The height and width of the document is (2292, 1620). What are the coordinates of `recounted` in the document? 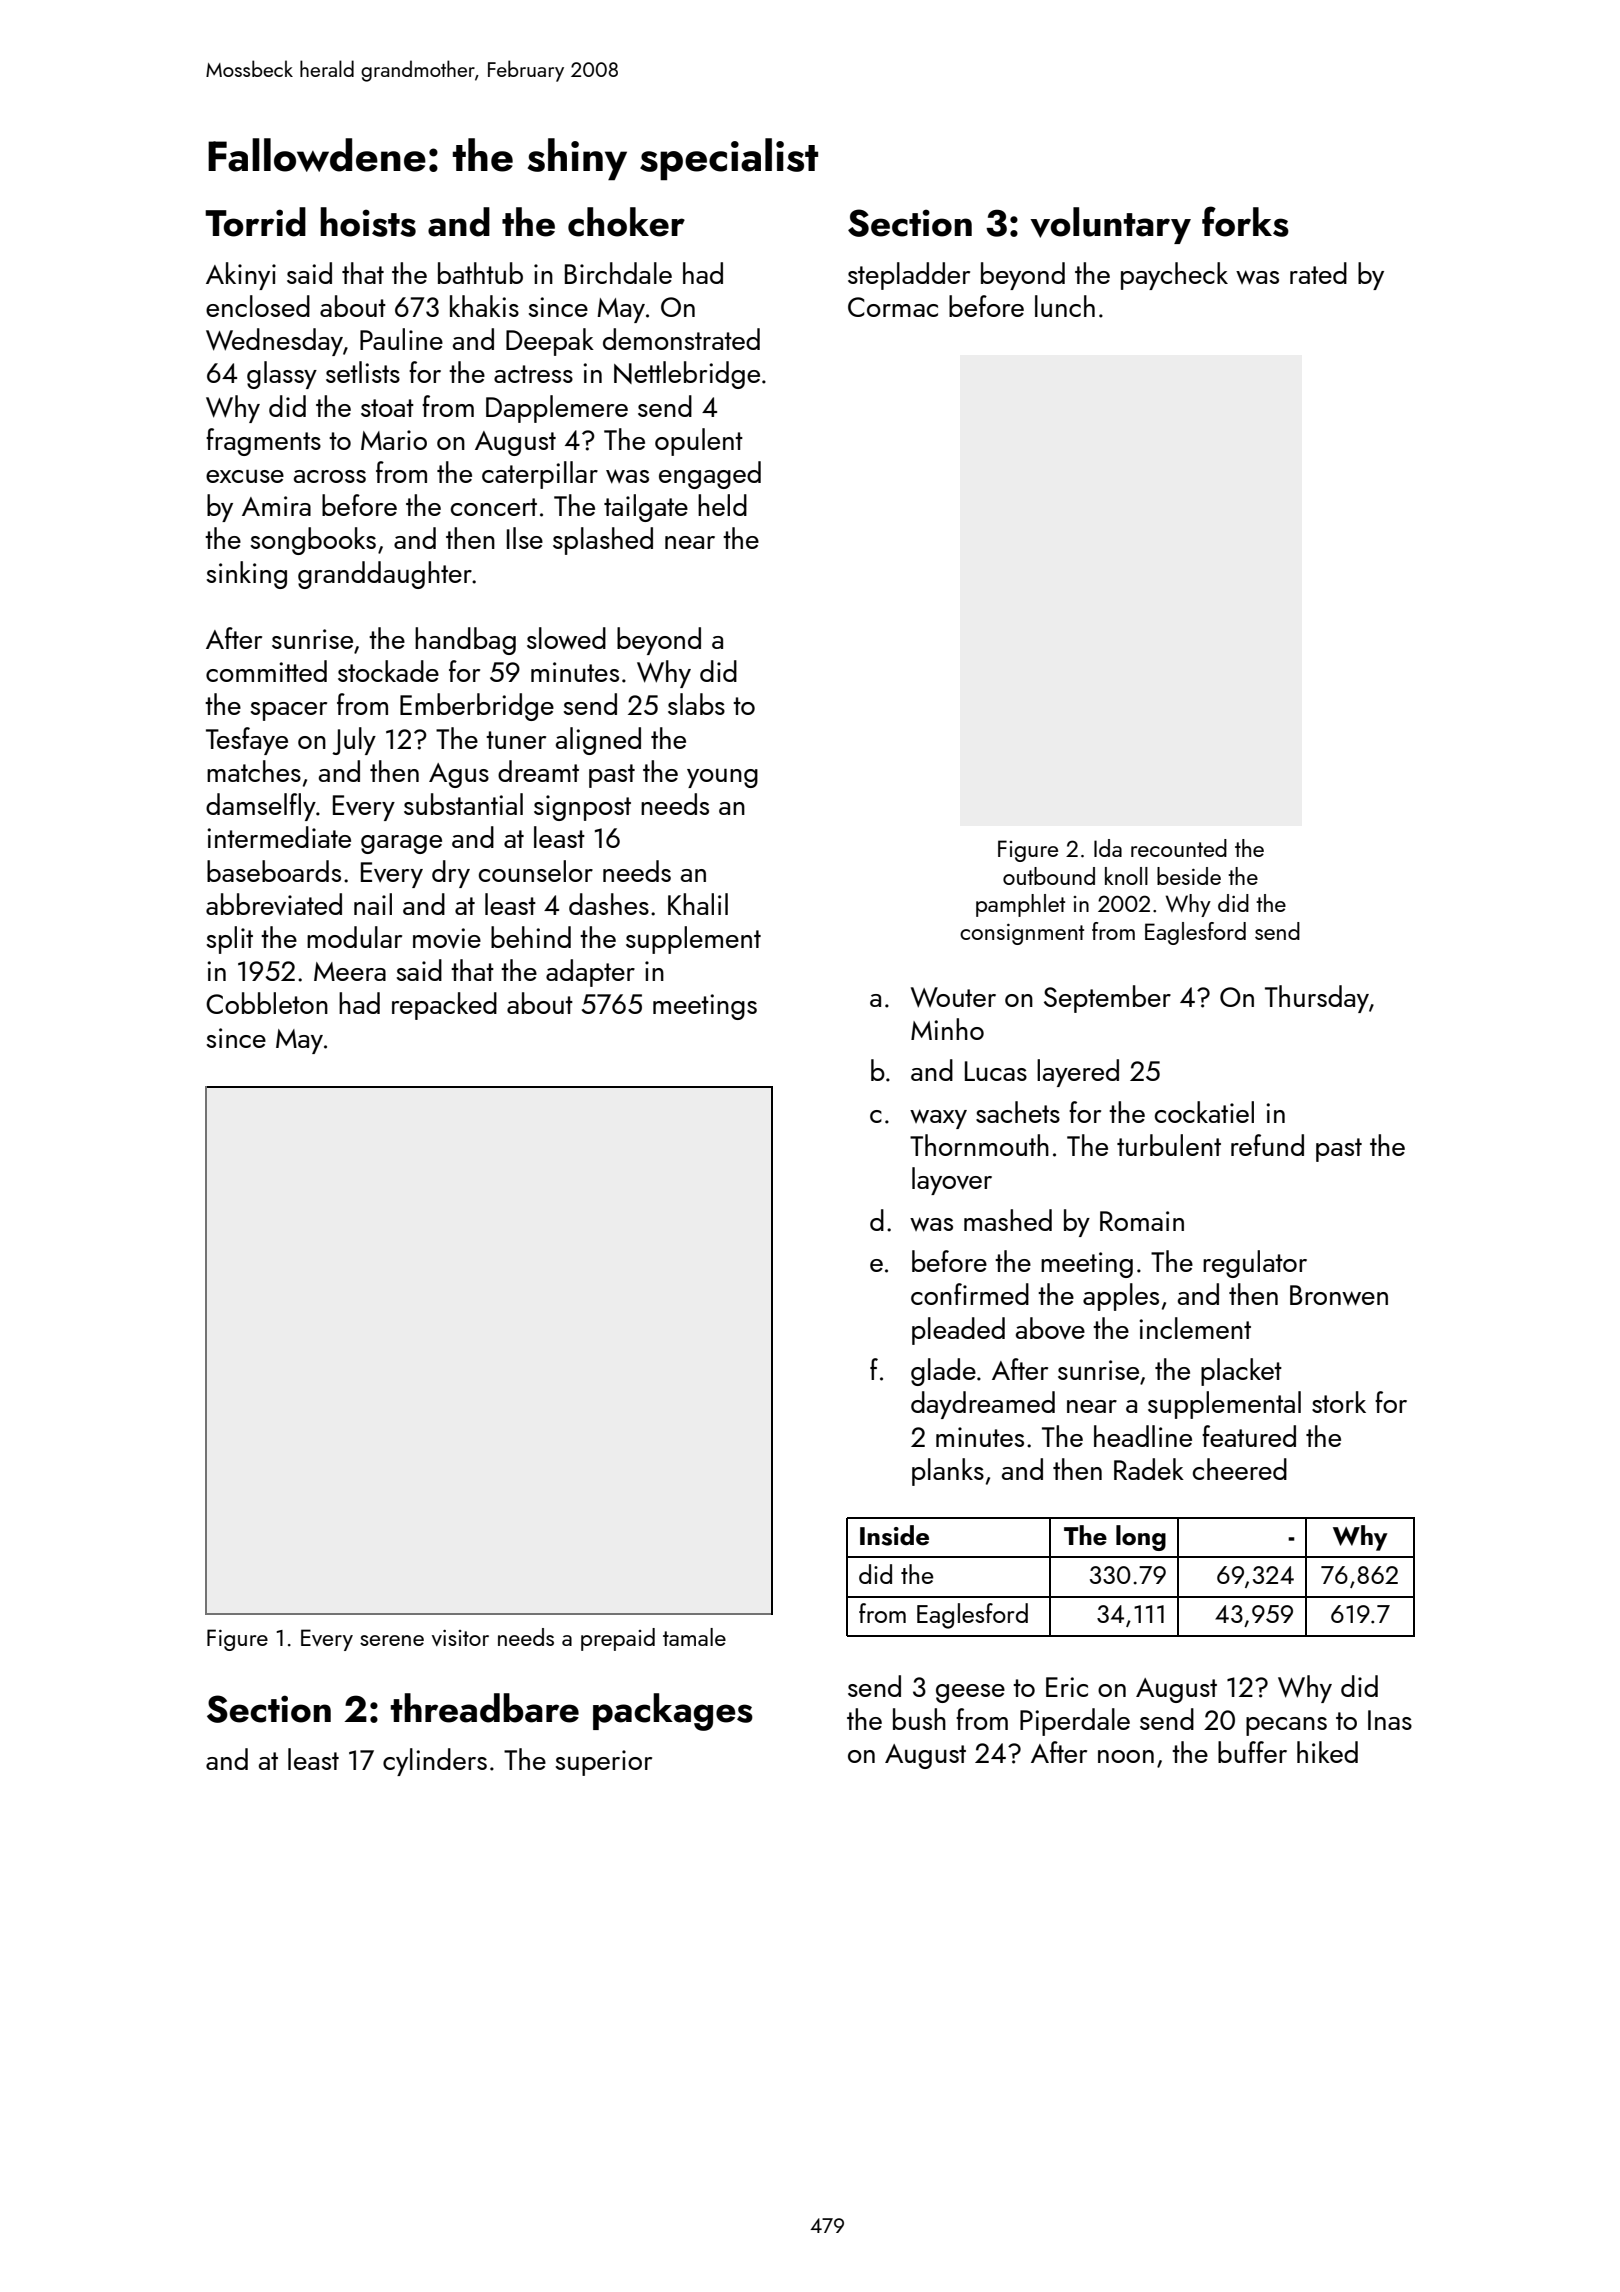 It's located at (1179, 848).
